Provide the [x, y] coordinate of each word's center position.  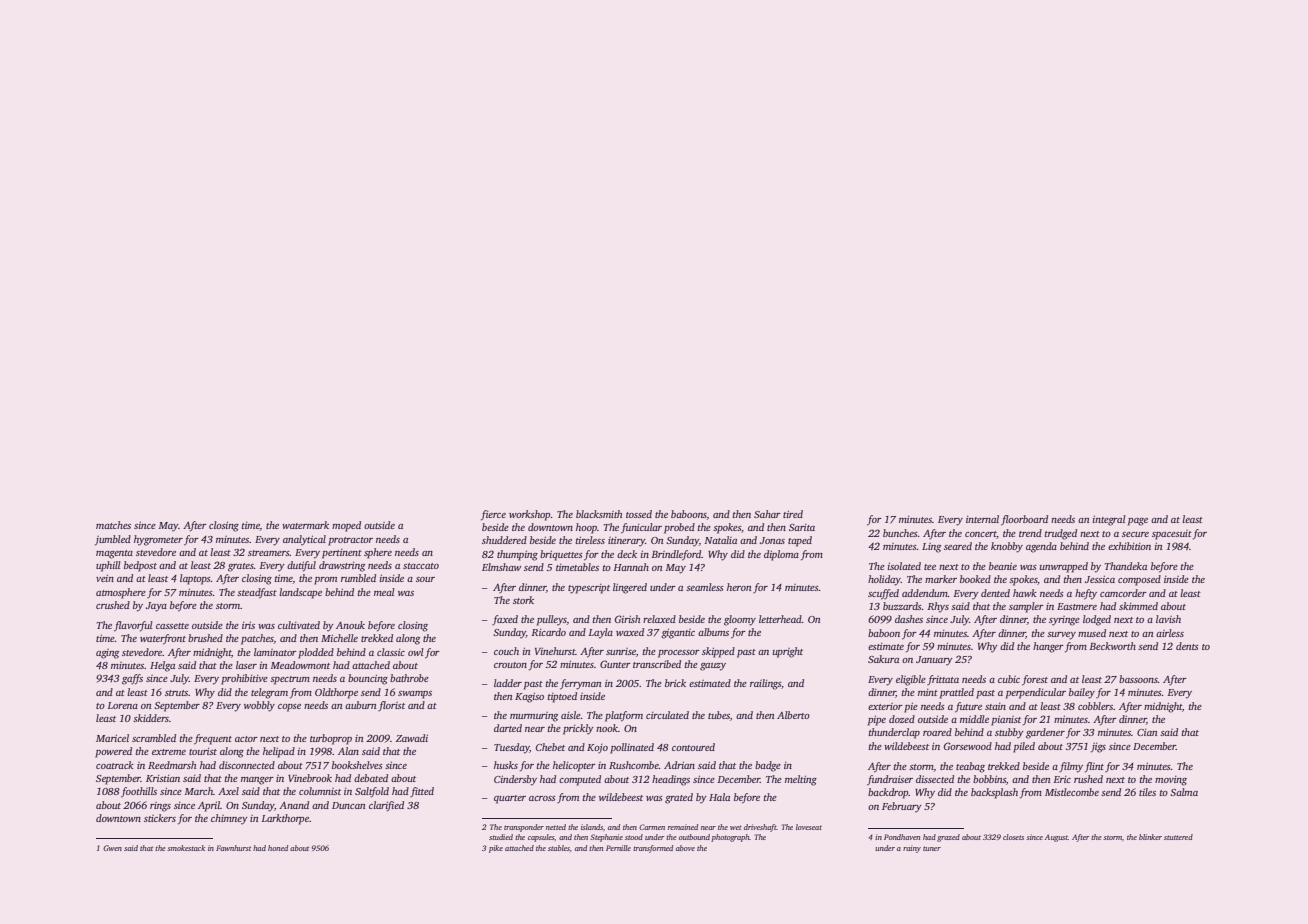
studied [501, 837]
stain [995, 706]
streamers [269, 553]
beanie [1003, 566]
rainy [912, 849]
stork [523, 600]
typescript [589, 589]
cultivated [299, 625]
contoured [693, 747]
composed [1139, 580]
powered [113, 752]
